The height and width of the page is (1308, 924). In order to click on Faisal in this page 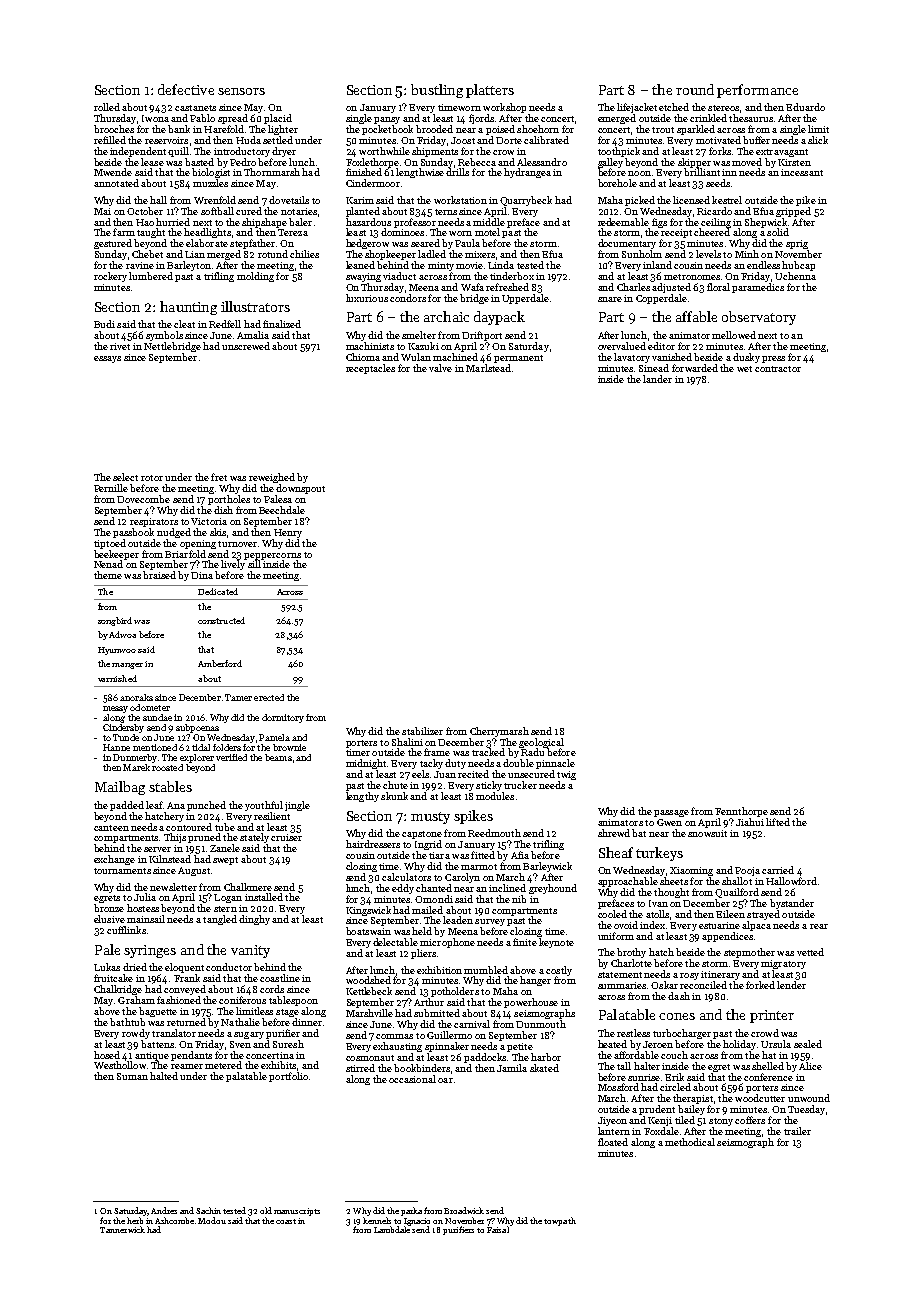, I will do `click(498, 1229)`.
